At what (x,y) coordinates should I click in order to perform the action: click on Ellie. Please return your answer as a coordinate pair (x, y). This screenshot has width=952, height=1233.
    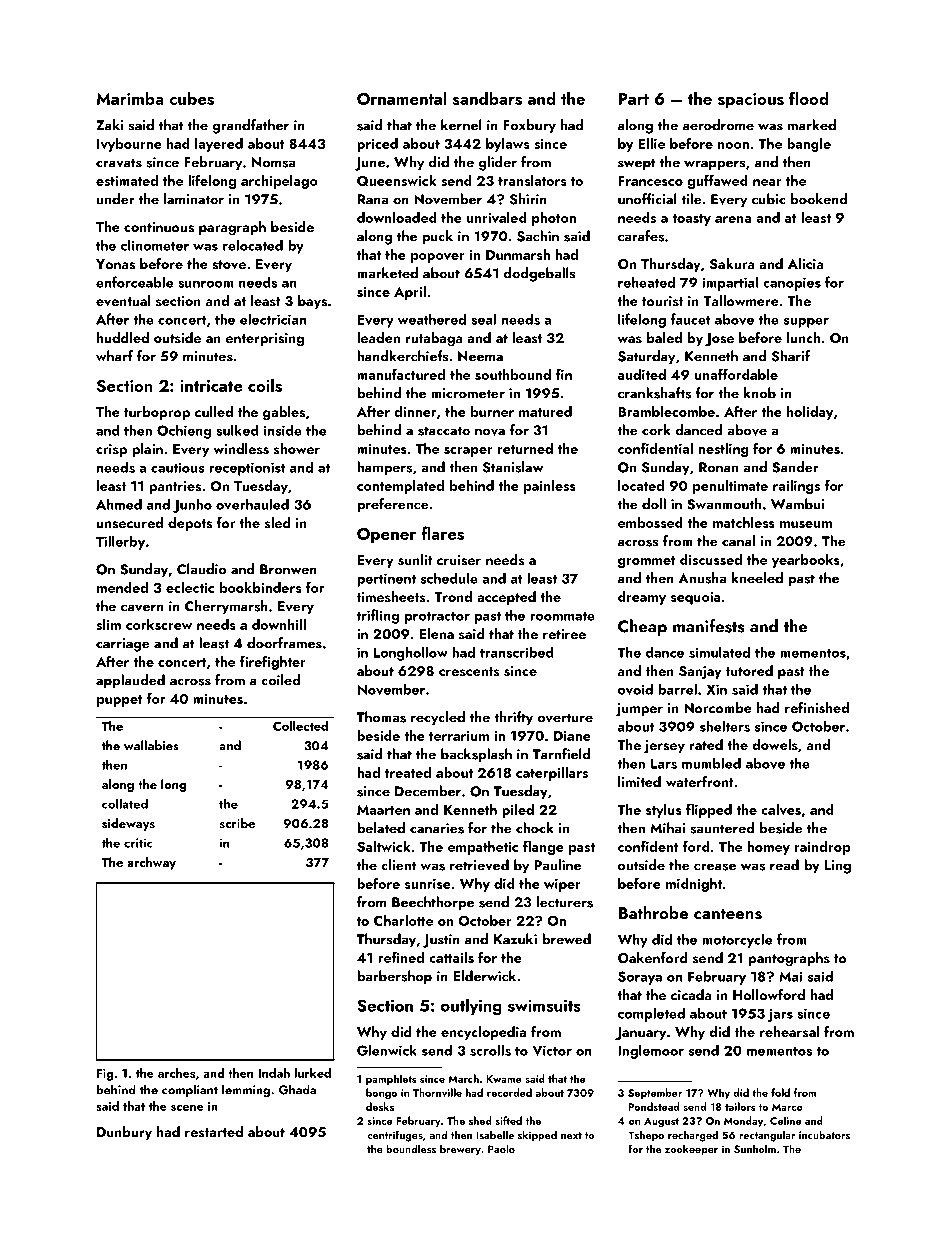
    Looking at the image, I should click on (651, 143).
